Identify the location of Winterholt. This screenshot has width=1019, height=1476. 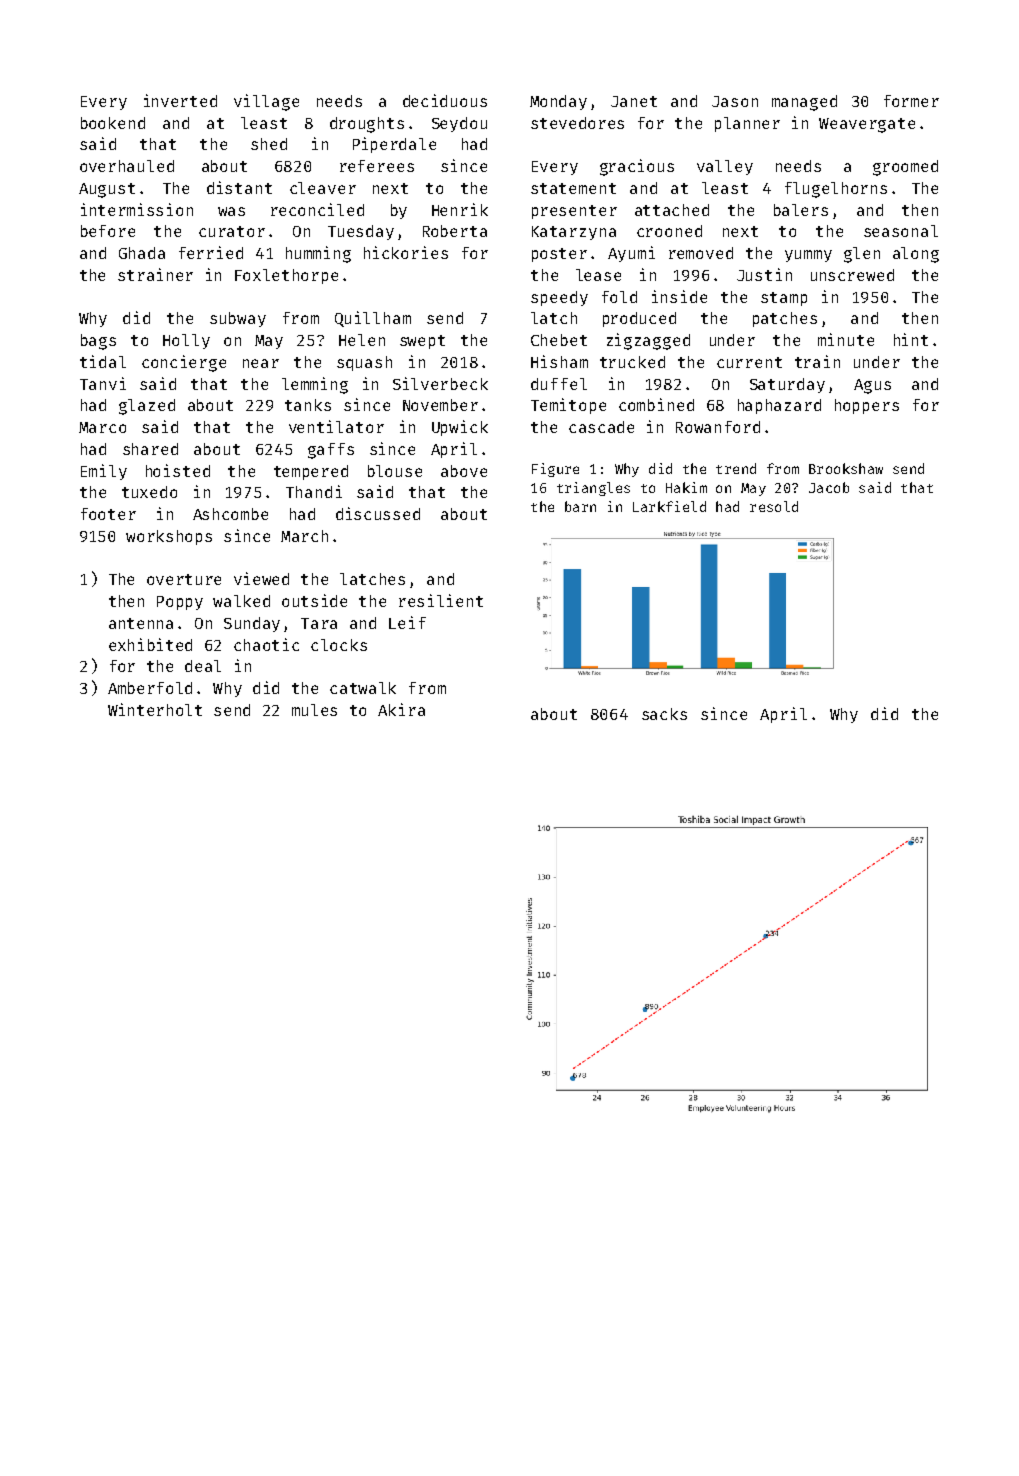
(155, 709).
